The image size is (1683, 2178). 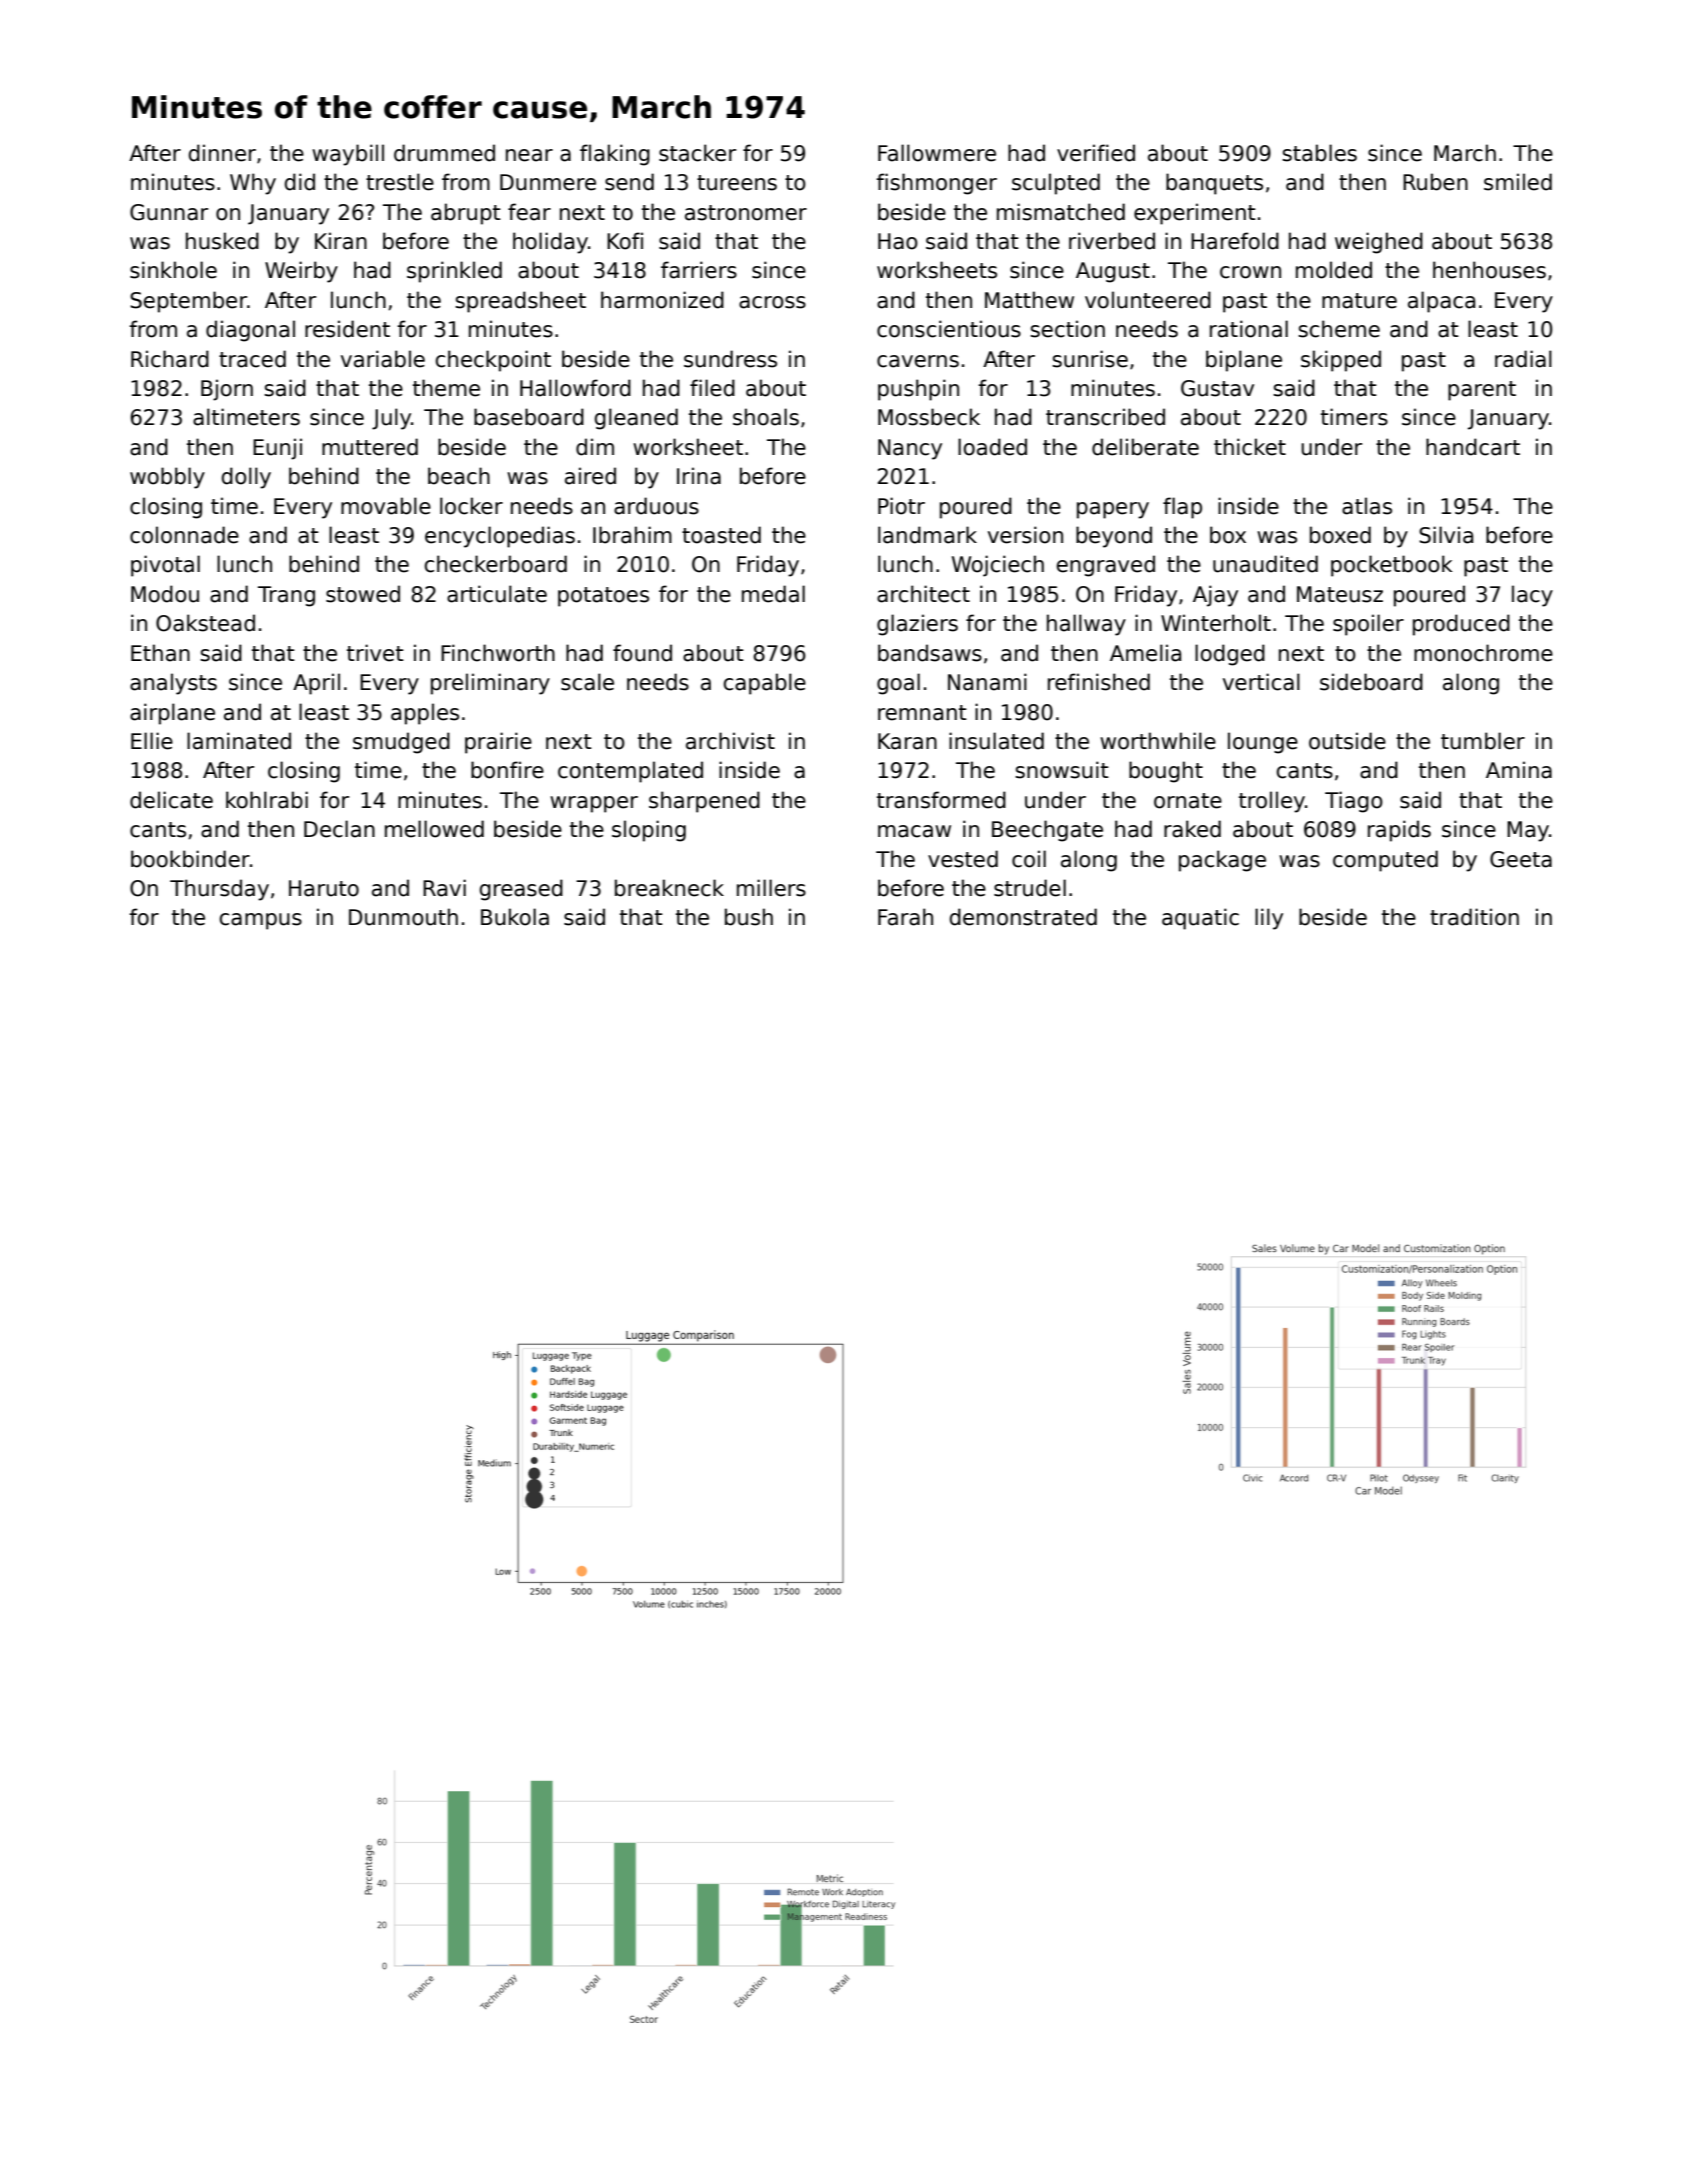 What do you see at coordinates (496, 564) in the screenshot?
I see `checkerboard` at bounding box center [496, 564].
